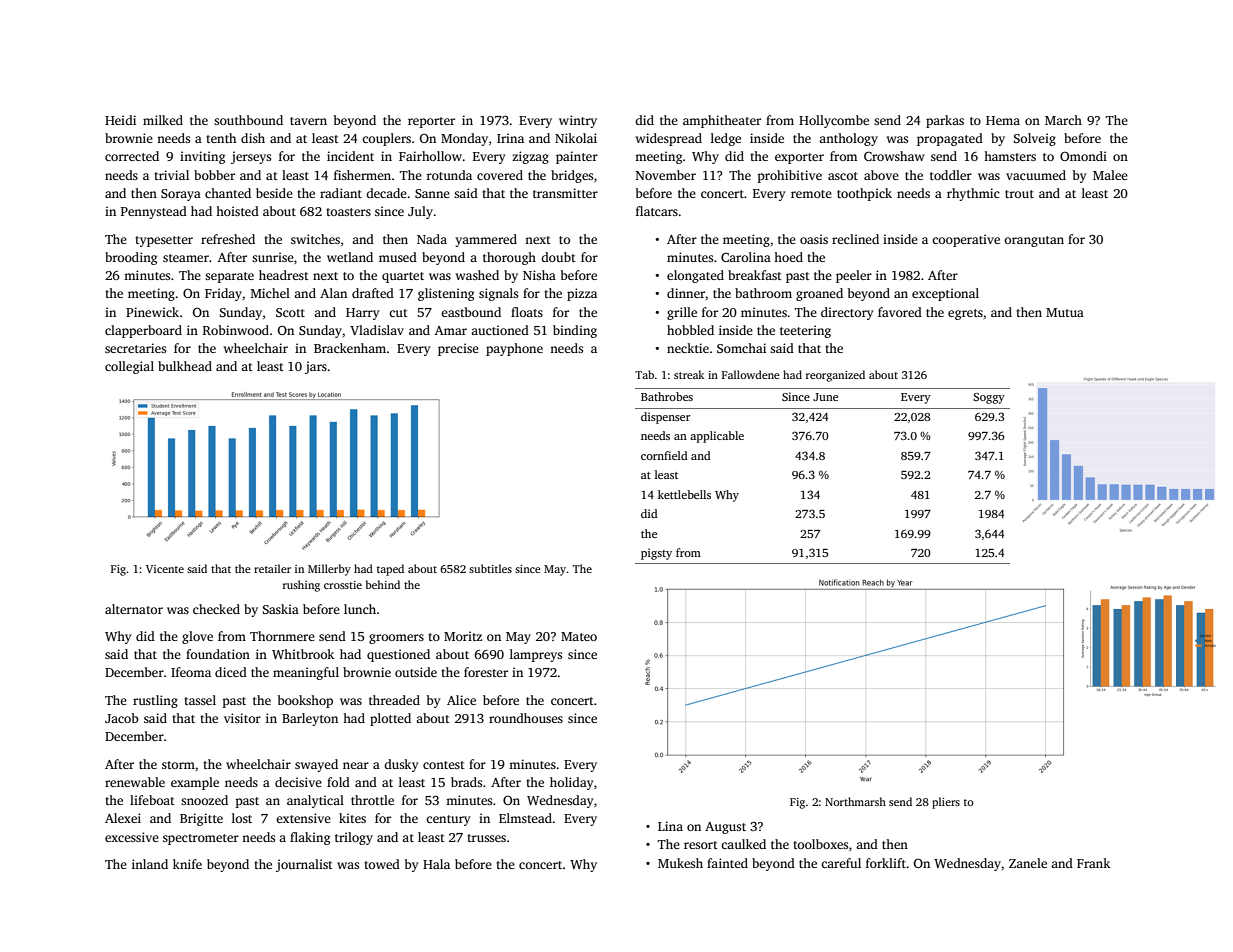 This page has height=952, width=1233. I want to click on Mutua, so click(1065, 312).
